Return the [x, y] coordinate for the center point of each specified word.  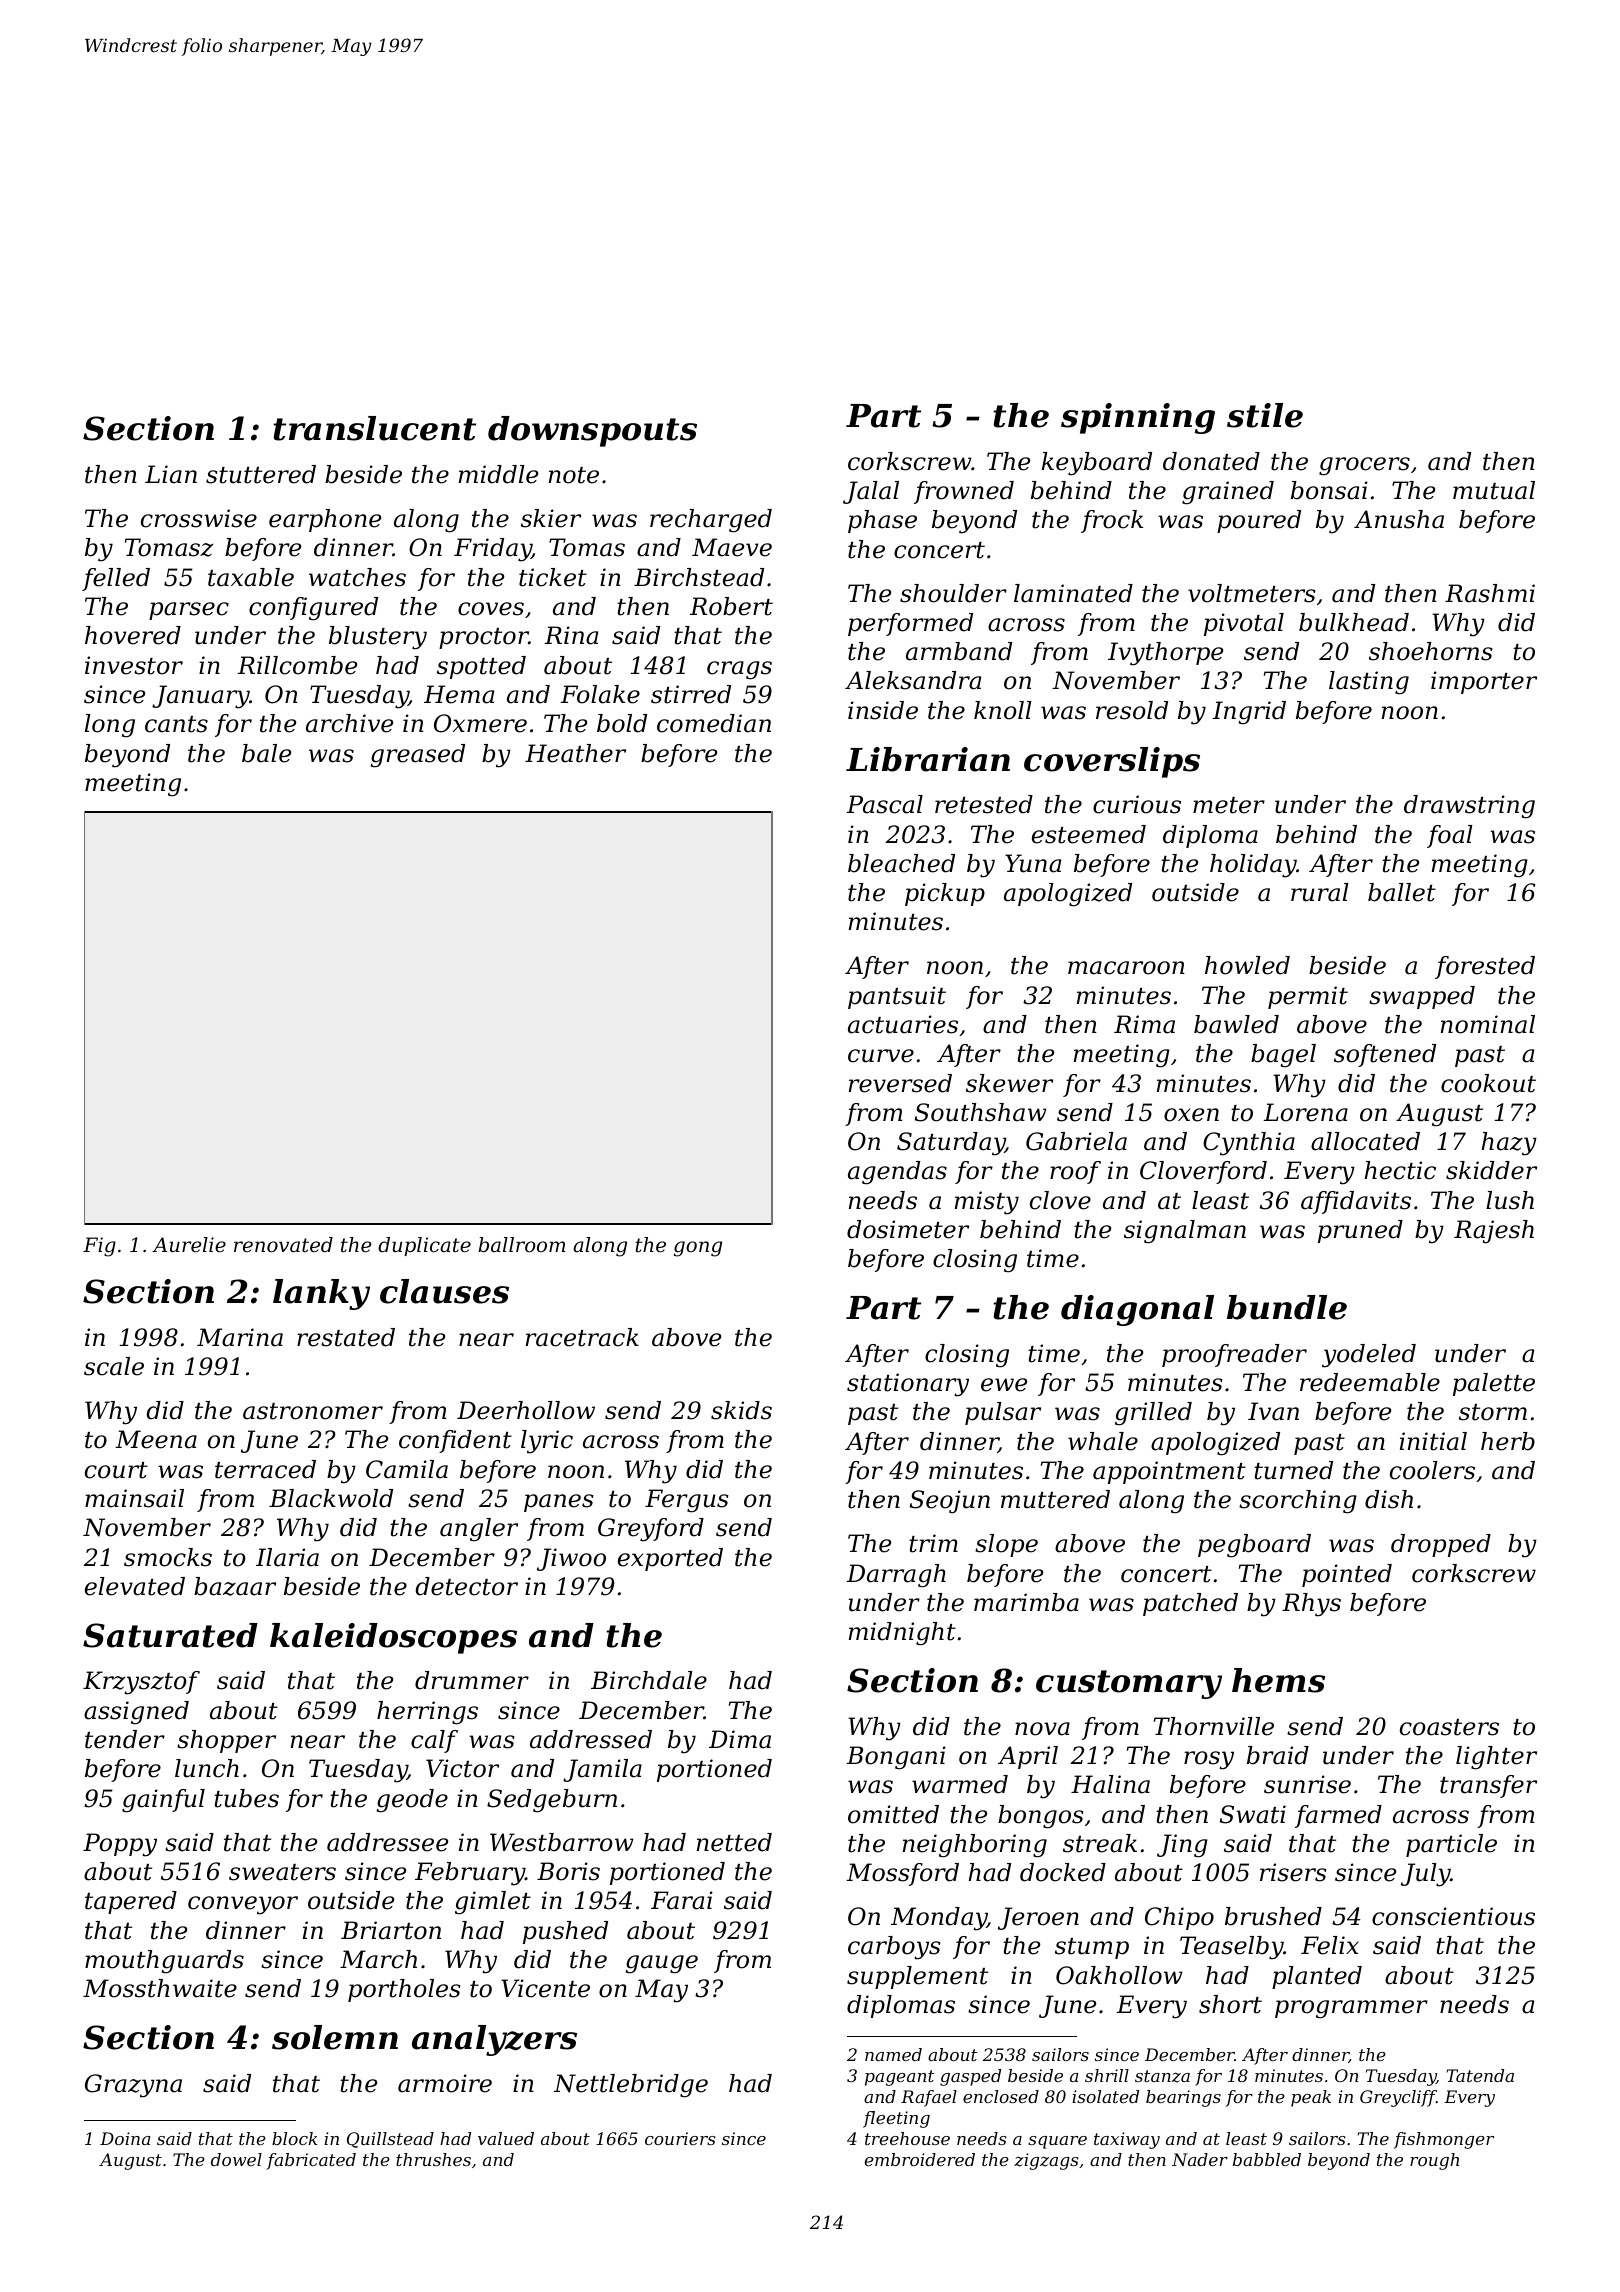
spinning [1138, 418]
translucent [374, 428]
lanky [321, 1294]
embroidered [920, 2159]
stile [1265, 415]
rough [1434, 2161]
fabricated [311, 2161]
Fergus [687, 1501]
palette [1494, 1384]
